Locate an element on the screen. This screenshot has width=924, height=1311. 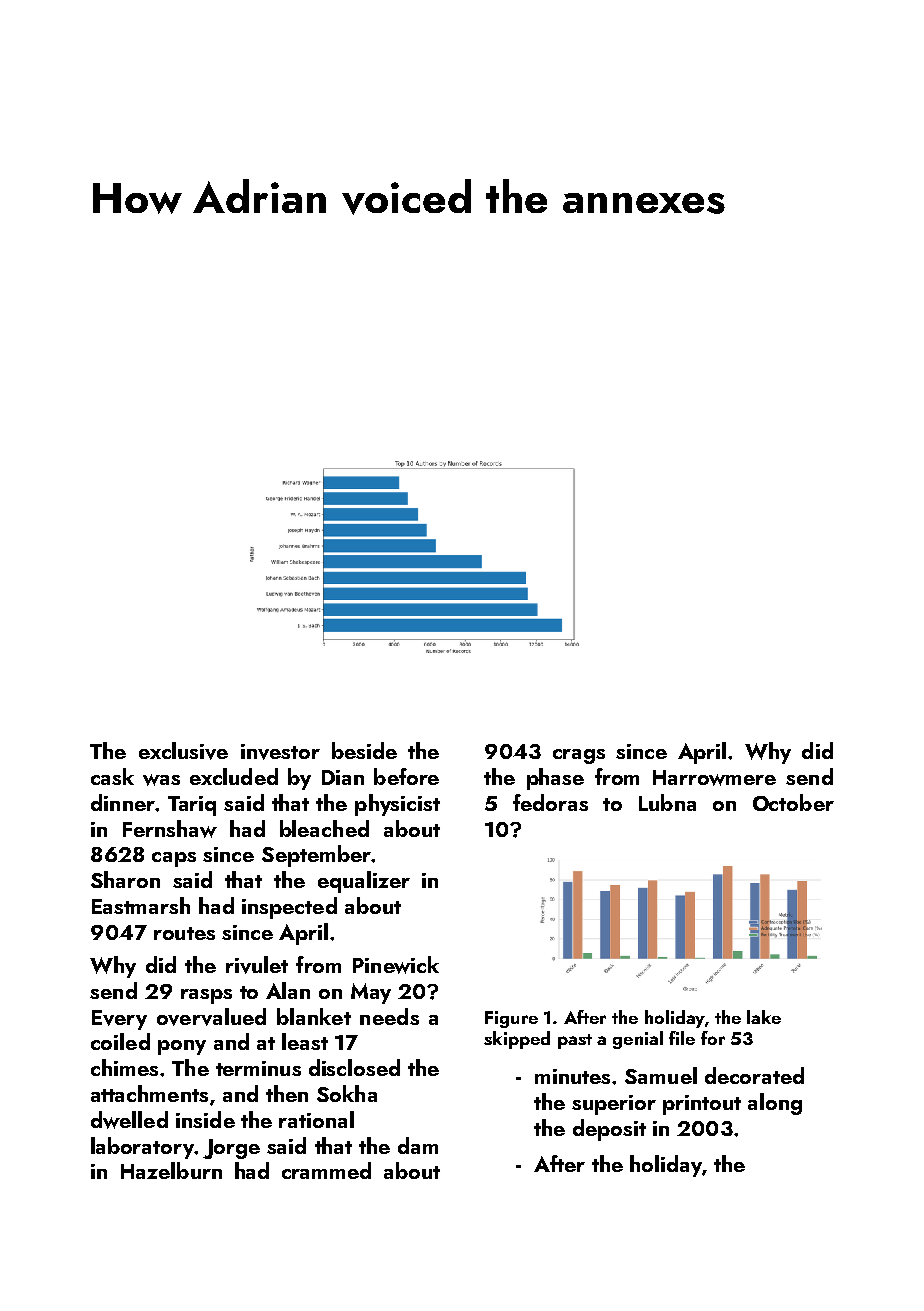
Eastmarsh is located at coordinates (141, 905).
